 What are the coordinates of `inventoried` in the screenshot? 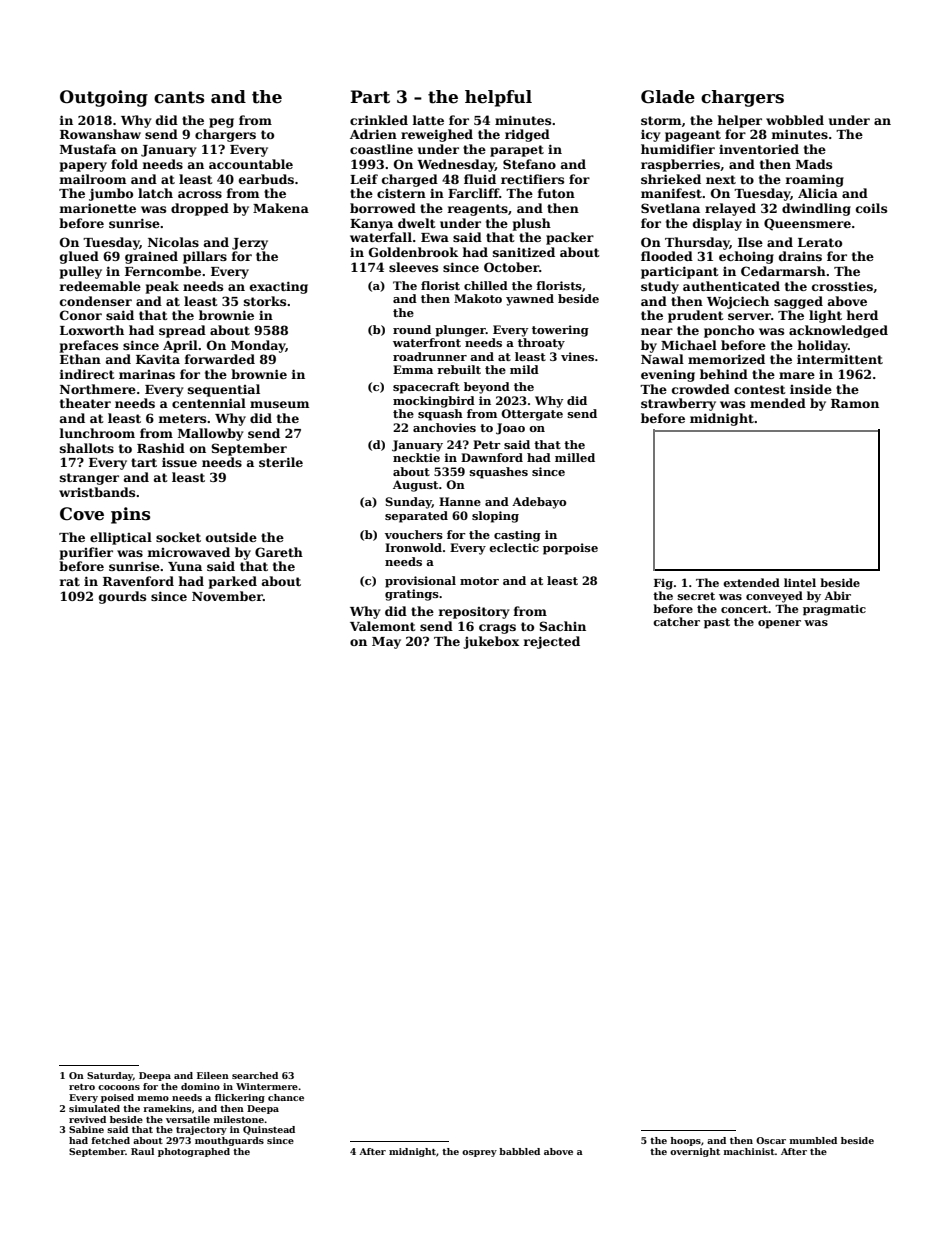 It's located at (759, 149).
